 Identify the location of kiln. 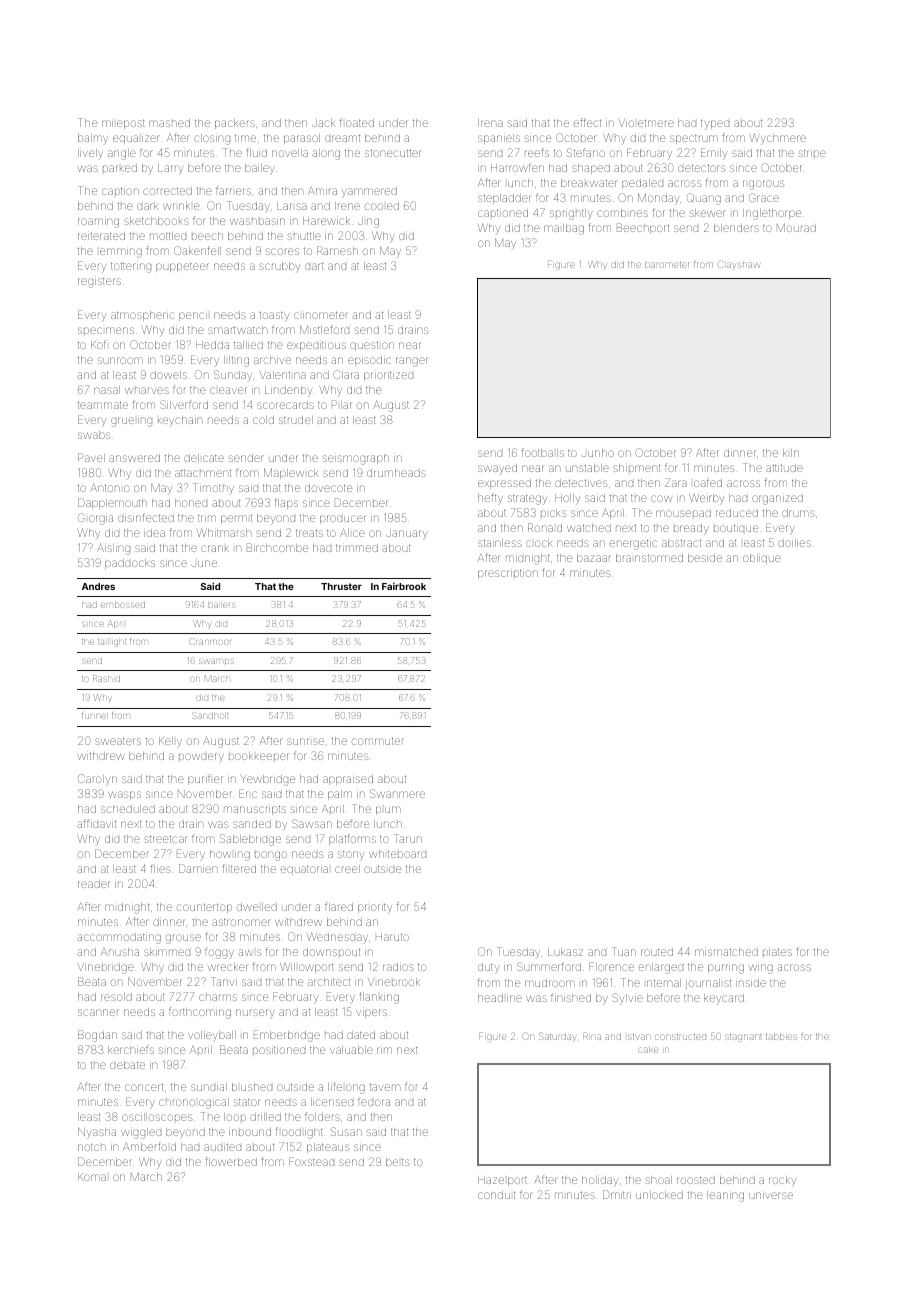
(791, 453).
